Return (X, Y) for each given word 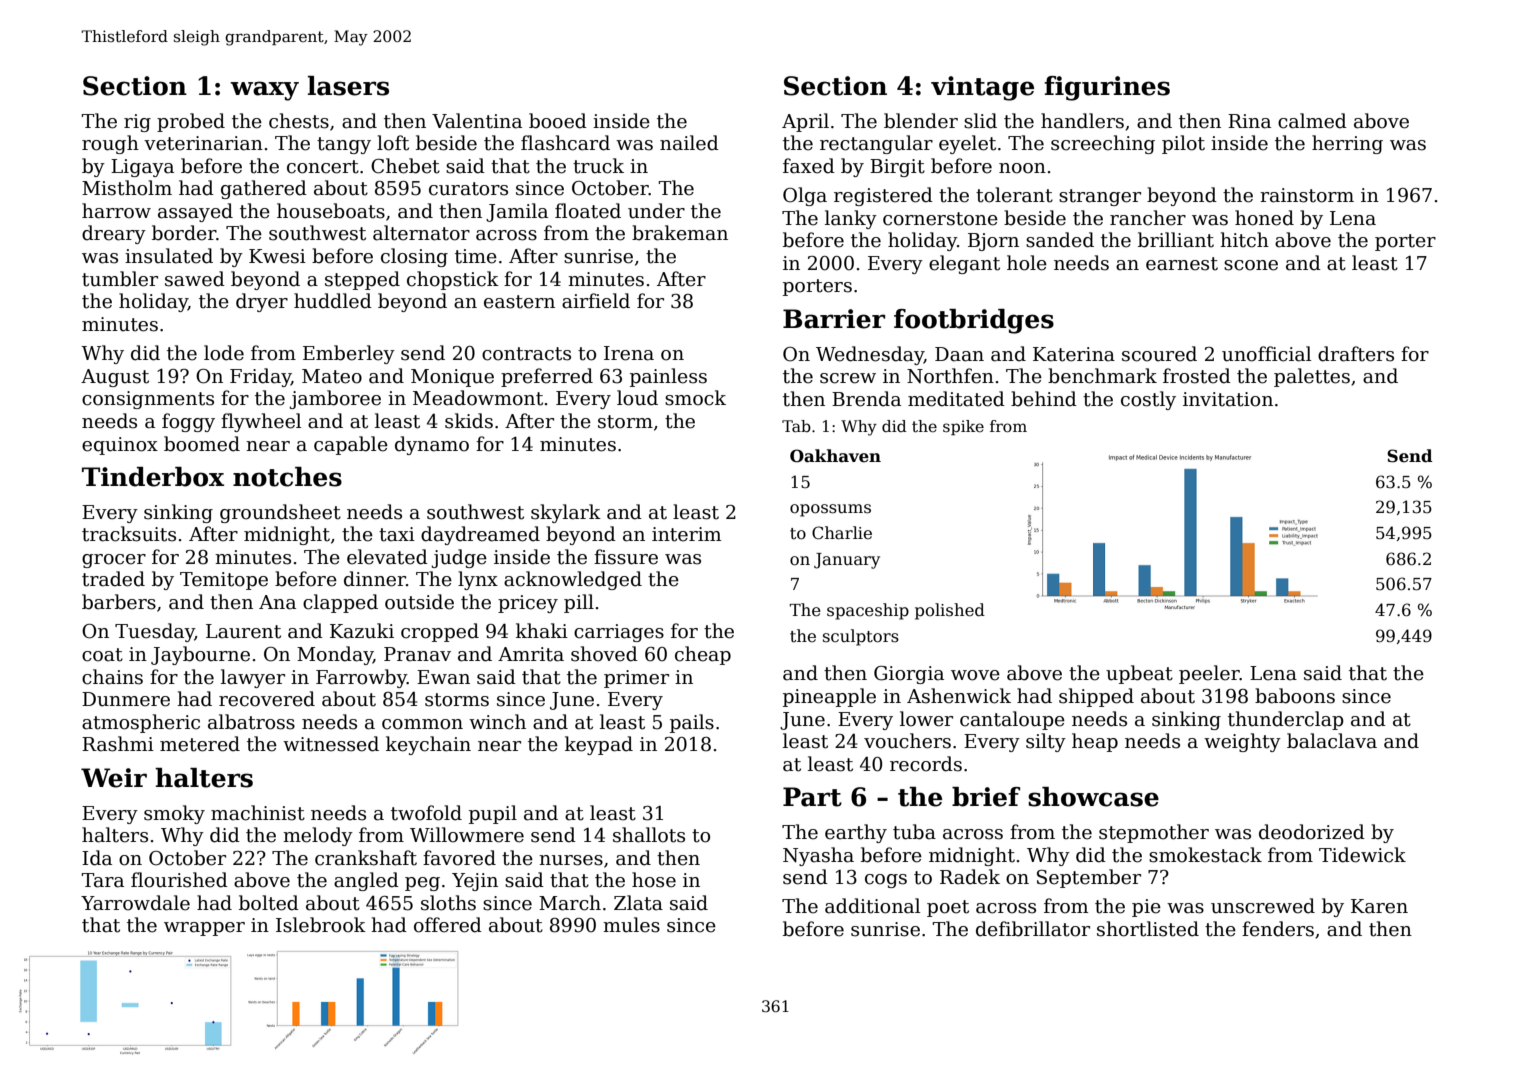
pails (692, 723)
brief (986, 797)
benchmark (1102, 376)
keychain (428, 745)
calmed (1312, 121)
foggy (188, 422)
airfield (596, 301)
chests (299, 121)
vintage (982, 88)
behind (1044, 399)
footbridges (974, 321)
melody (318, 836)
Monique (452, 378)
